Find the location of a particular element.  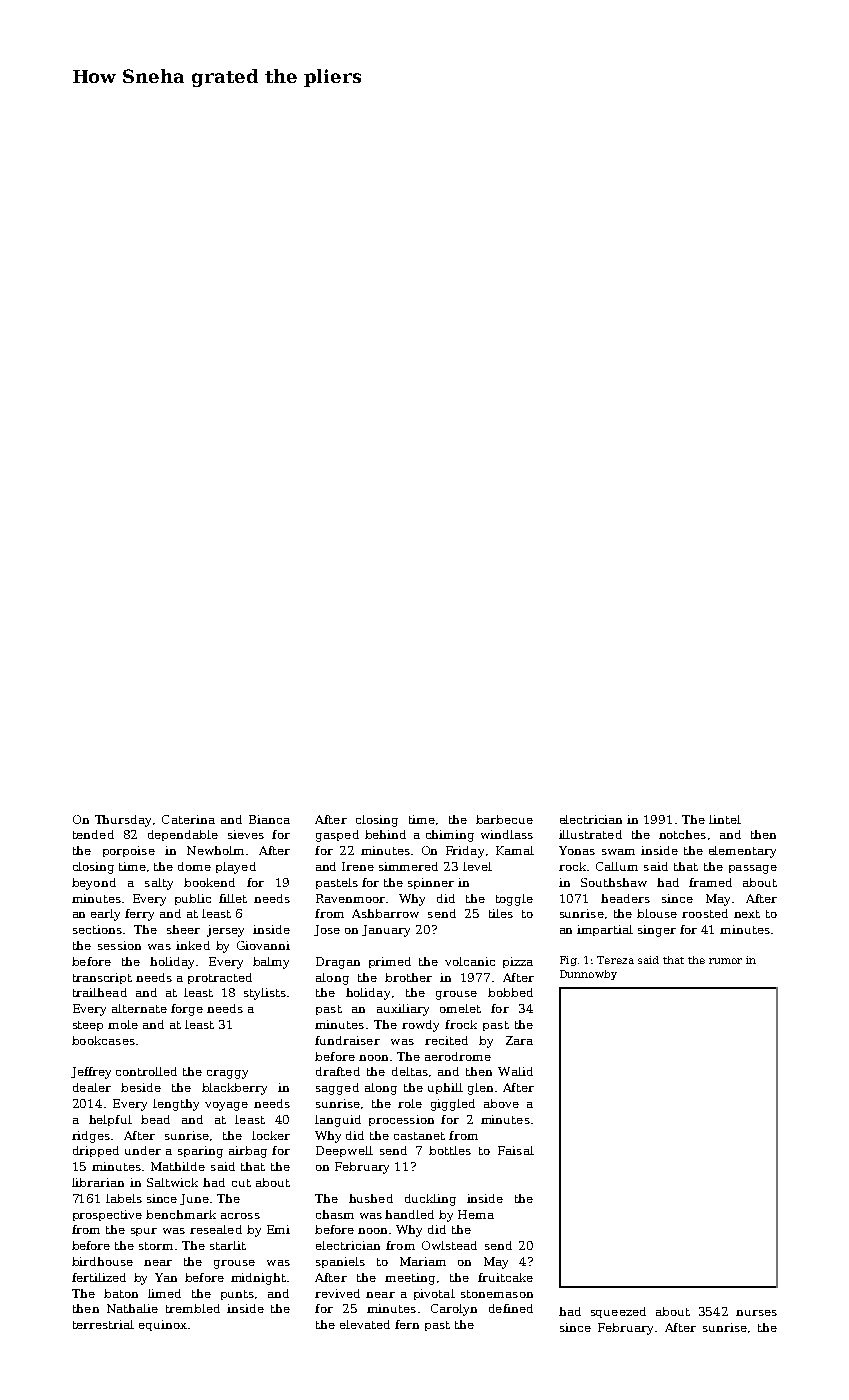

barbecue is located at coordinates (504, 819).
